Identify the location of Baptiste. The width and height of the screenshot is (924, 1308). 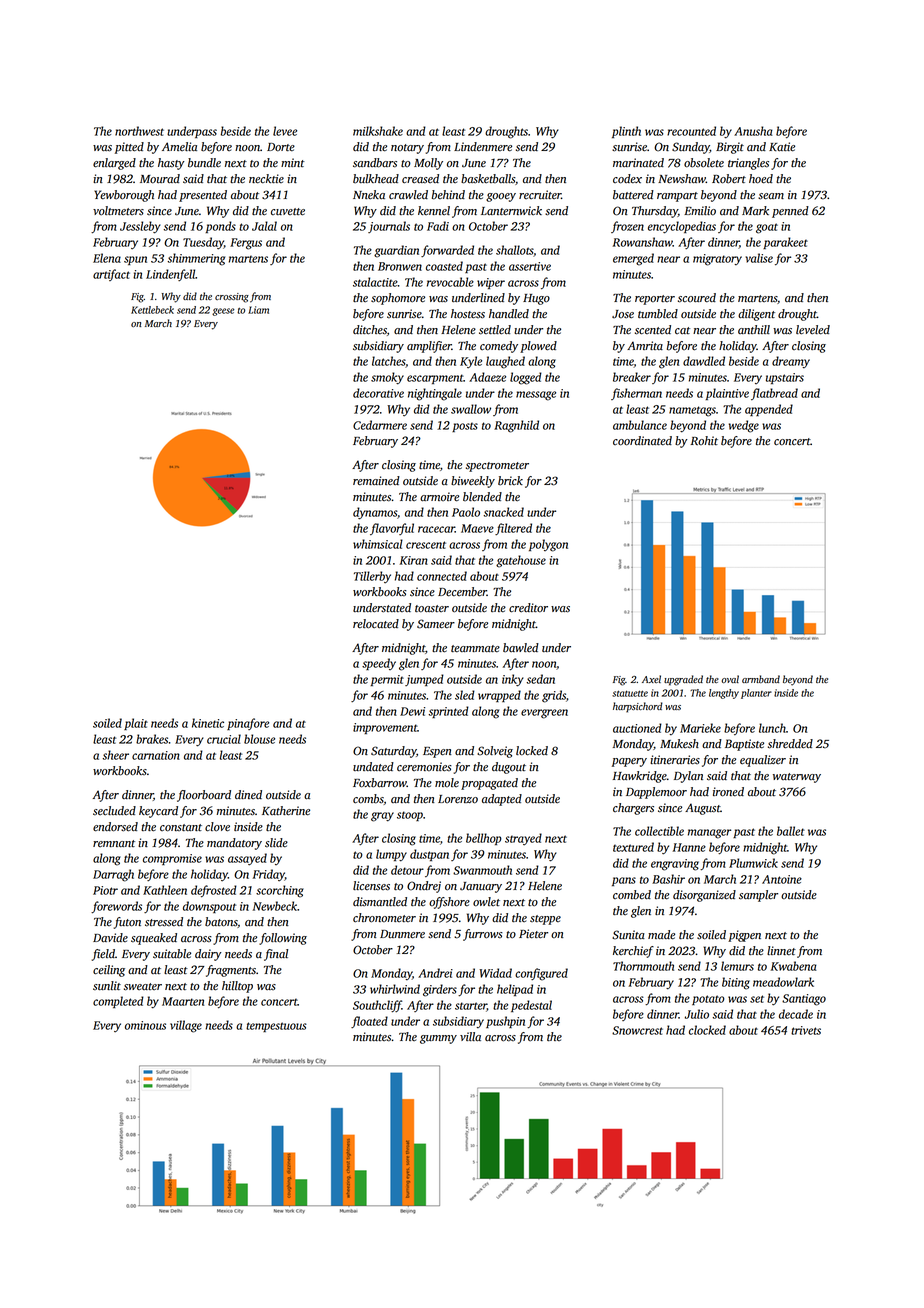
(744, 745).
